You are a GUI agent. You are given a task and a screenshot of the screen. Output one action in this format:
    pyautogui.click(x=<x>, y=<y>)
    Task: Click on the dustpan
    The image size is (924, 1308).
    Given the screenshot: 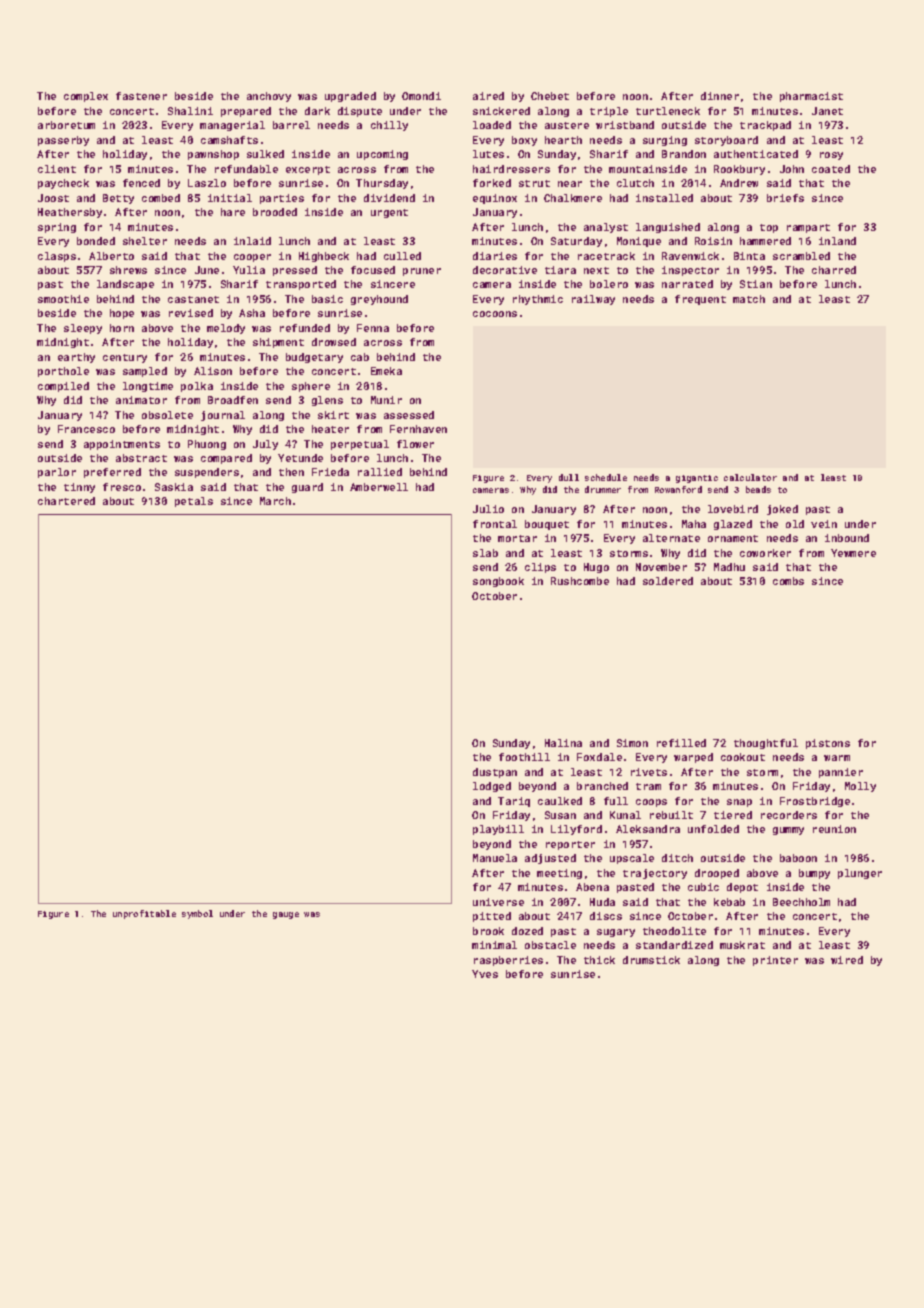 What is the action you would take?
    pyautogui.click(x=495, y=773)
